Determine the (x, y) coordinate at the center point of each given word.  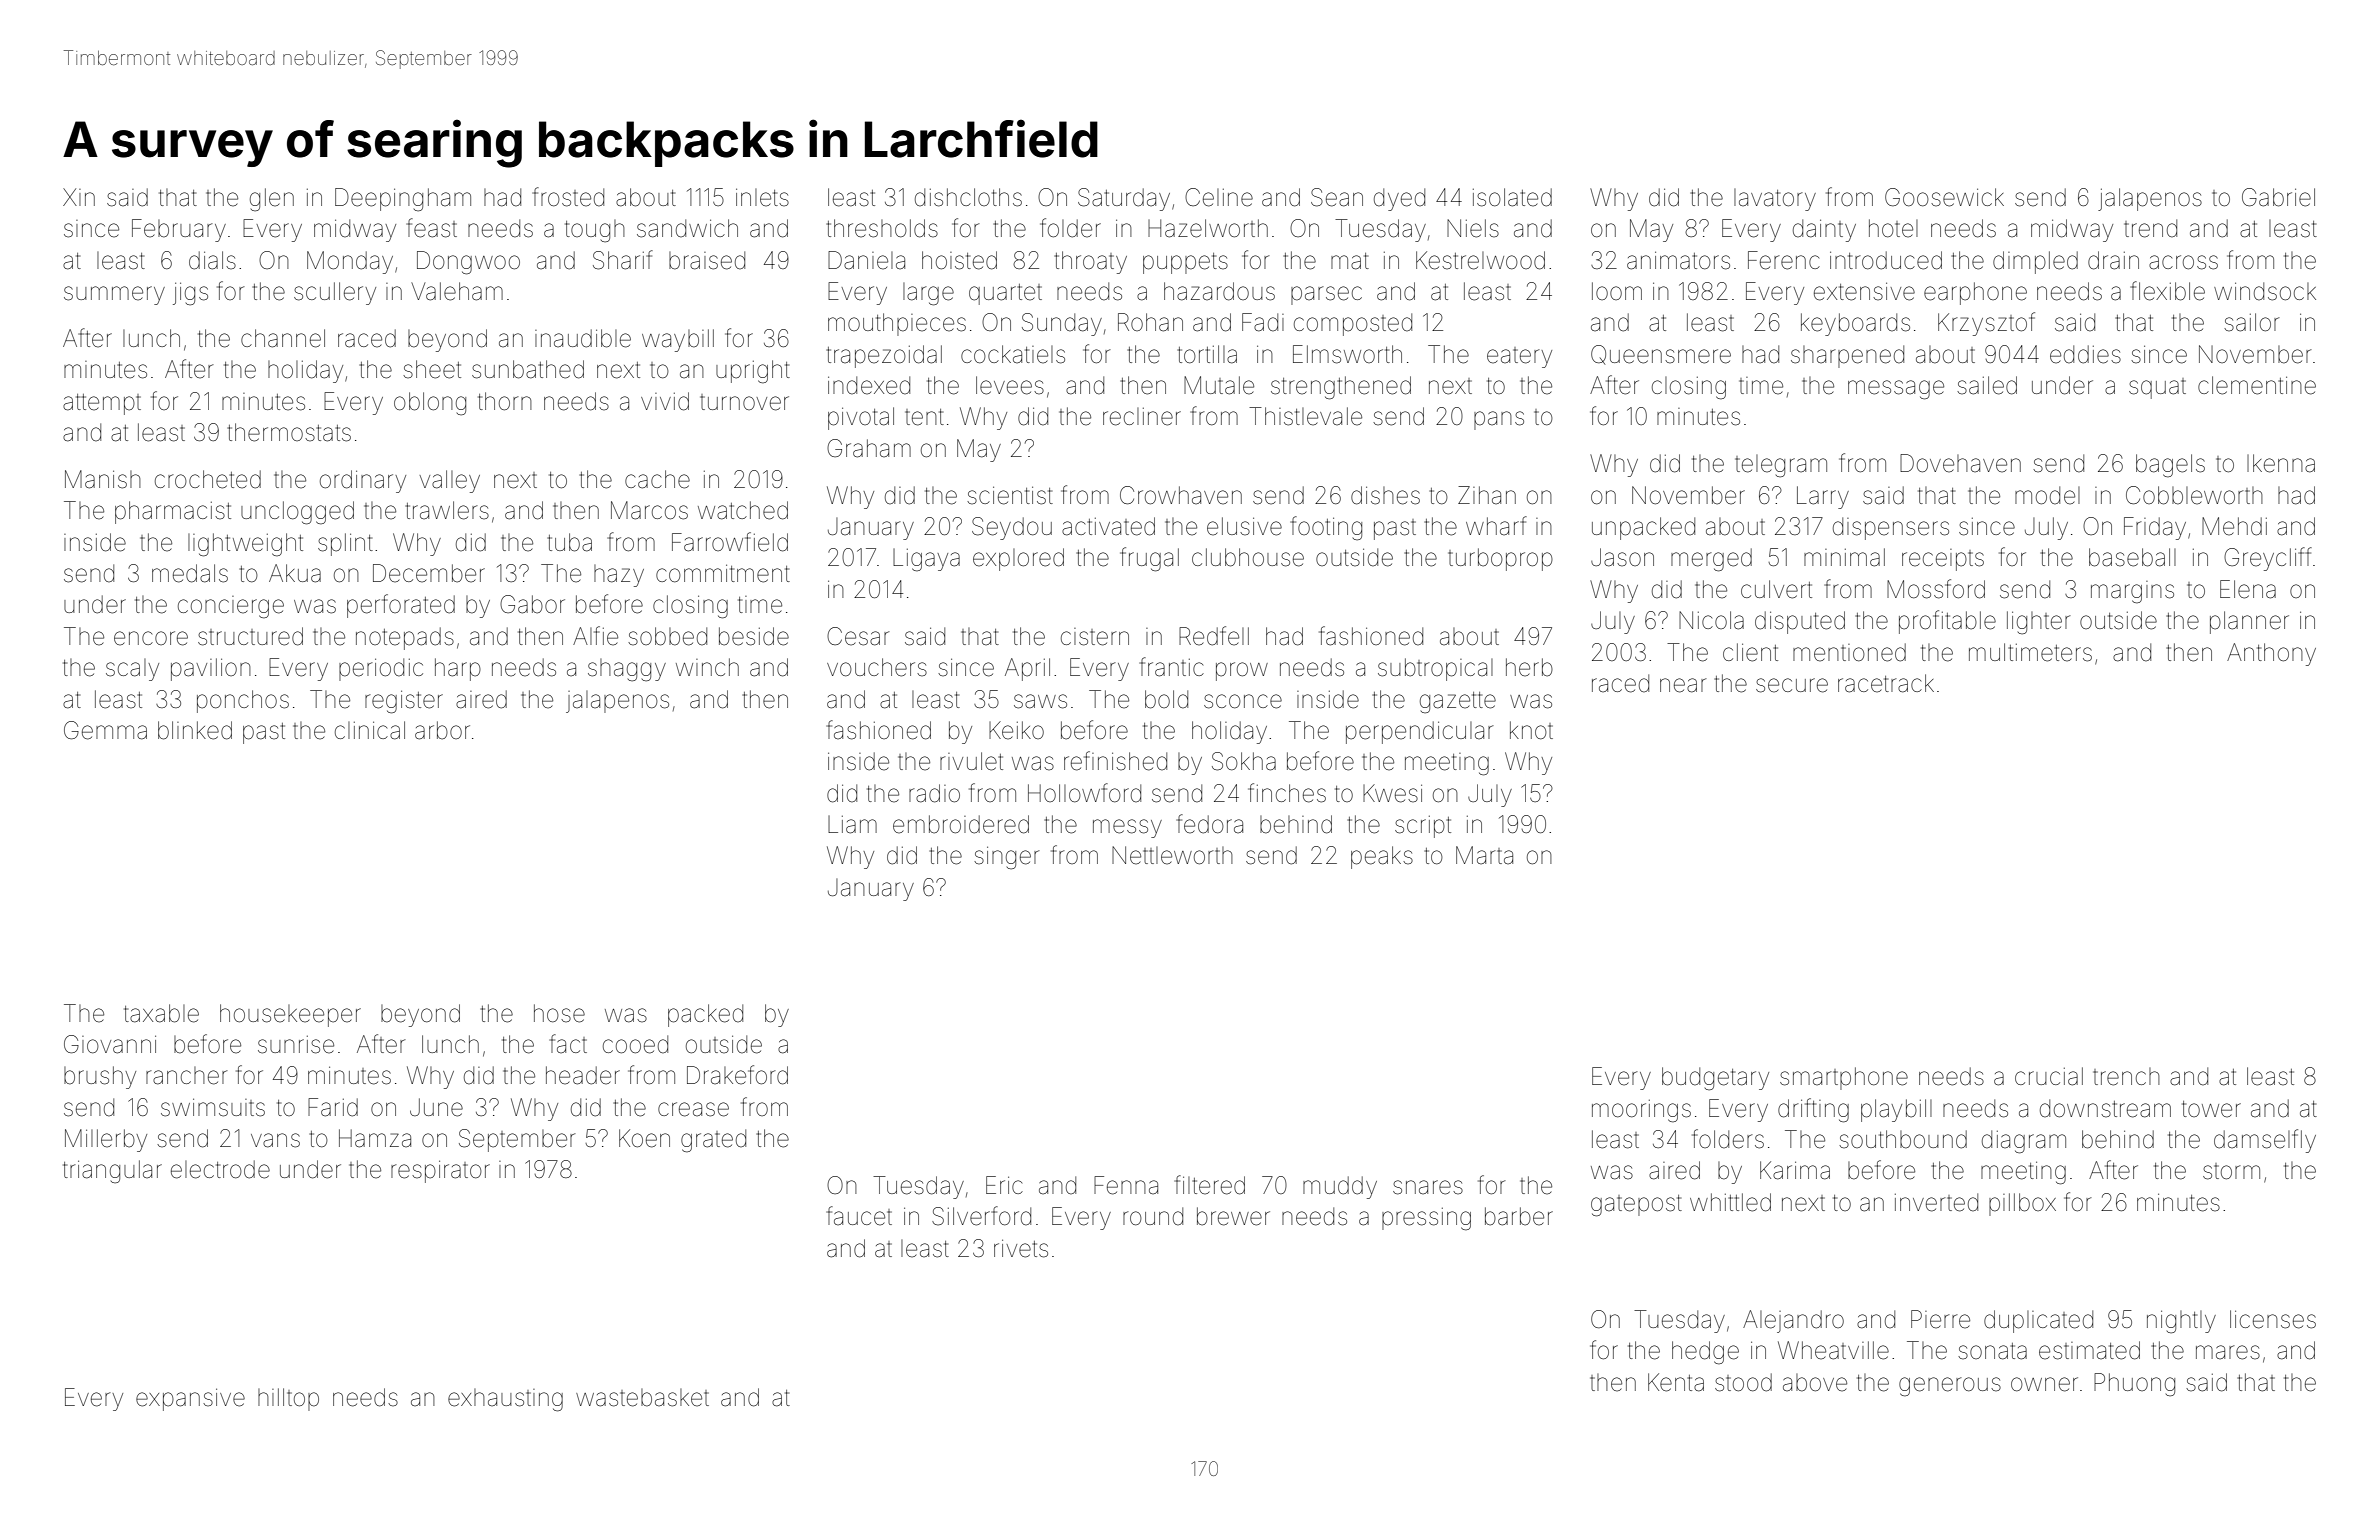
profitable (1947, 622)
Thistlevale (1305, 416)
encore (151, 638)
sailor (2252, 322)
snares (1428, 1187)
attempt (102, 404)
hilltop (288, 1399)
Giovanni (110, 1044)
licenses (2273, 1319)
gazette (1458, 703)
